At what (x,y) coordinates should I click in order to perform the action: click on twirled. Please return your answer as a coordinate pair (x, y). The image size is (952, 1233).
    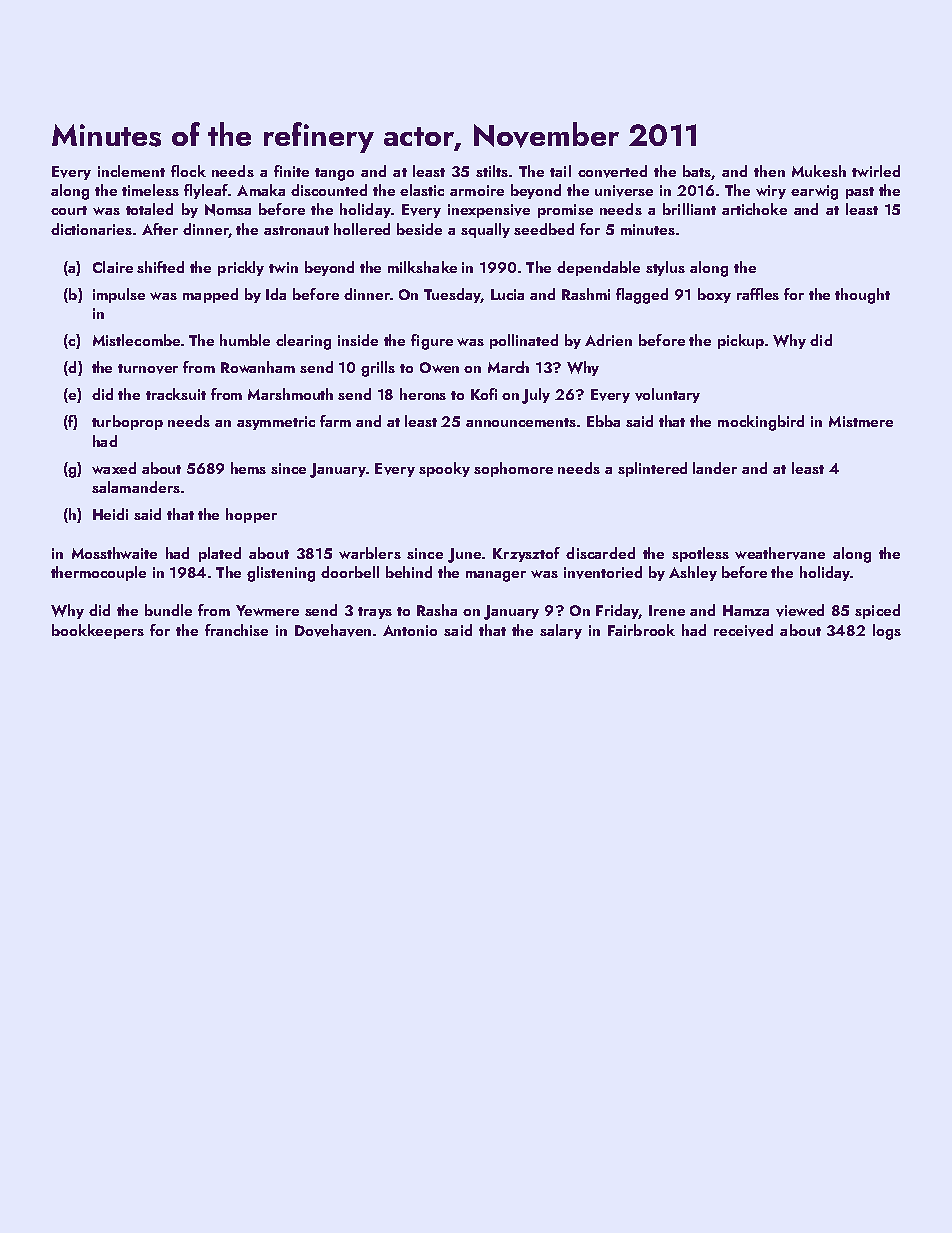
    Looking at the image, I should click on (876, 171).
